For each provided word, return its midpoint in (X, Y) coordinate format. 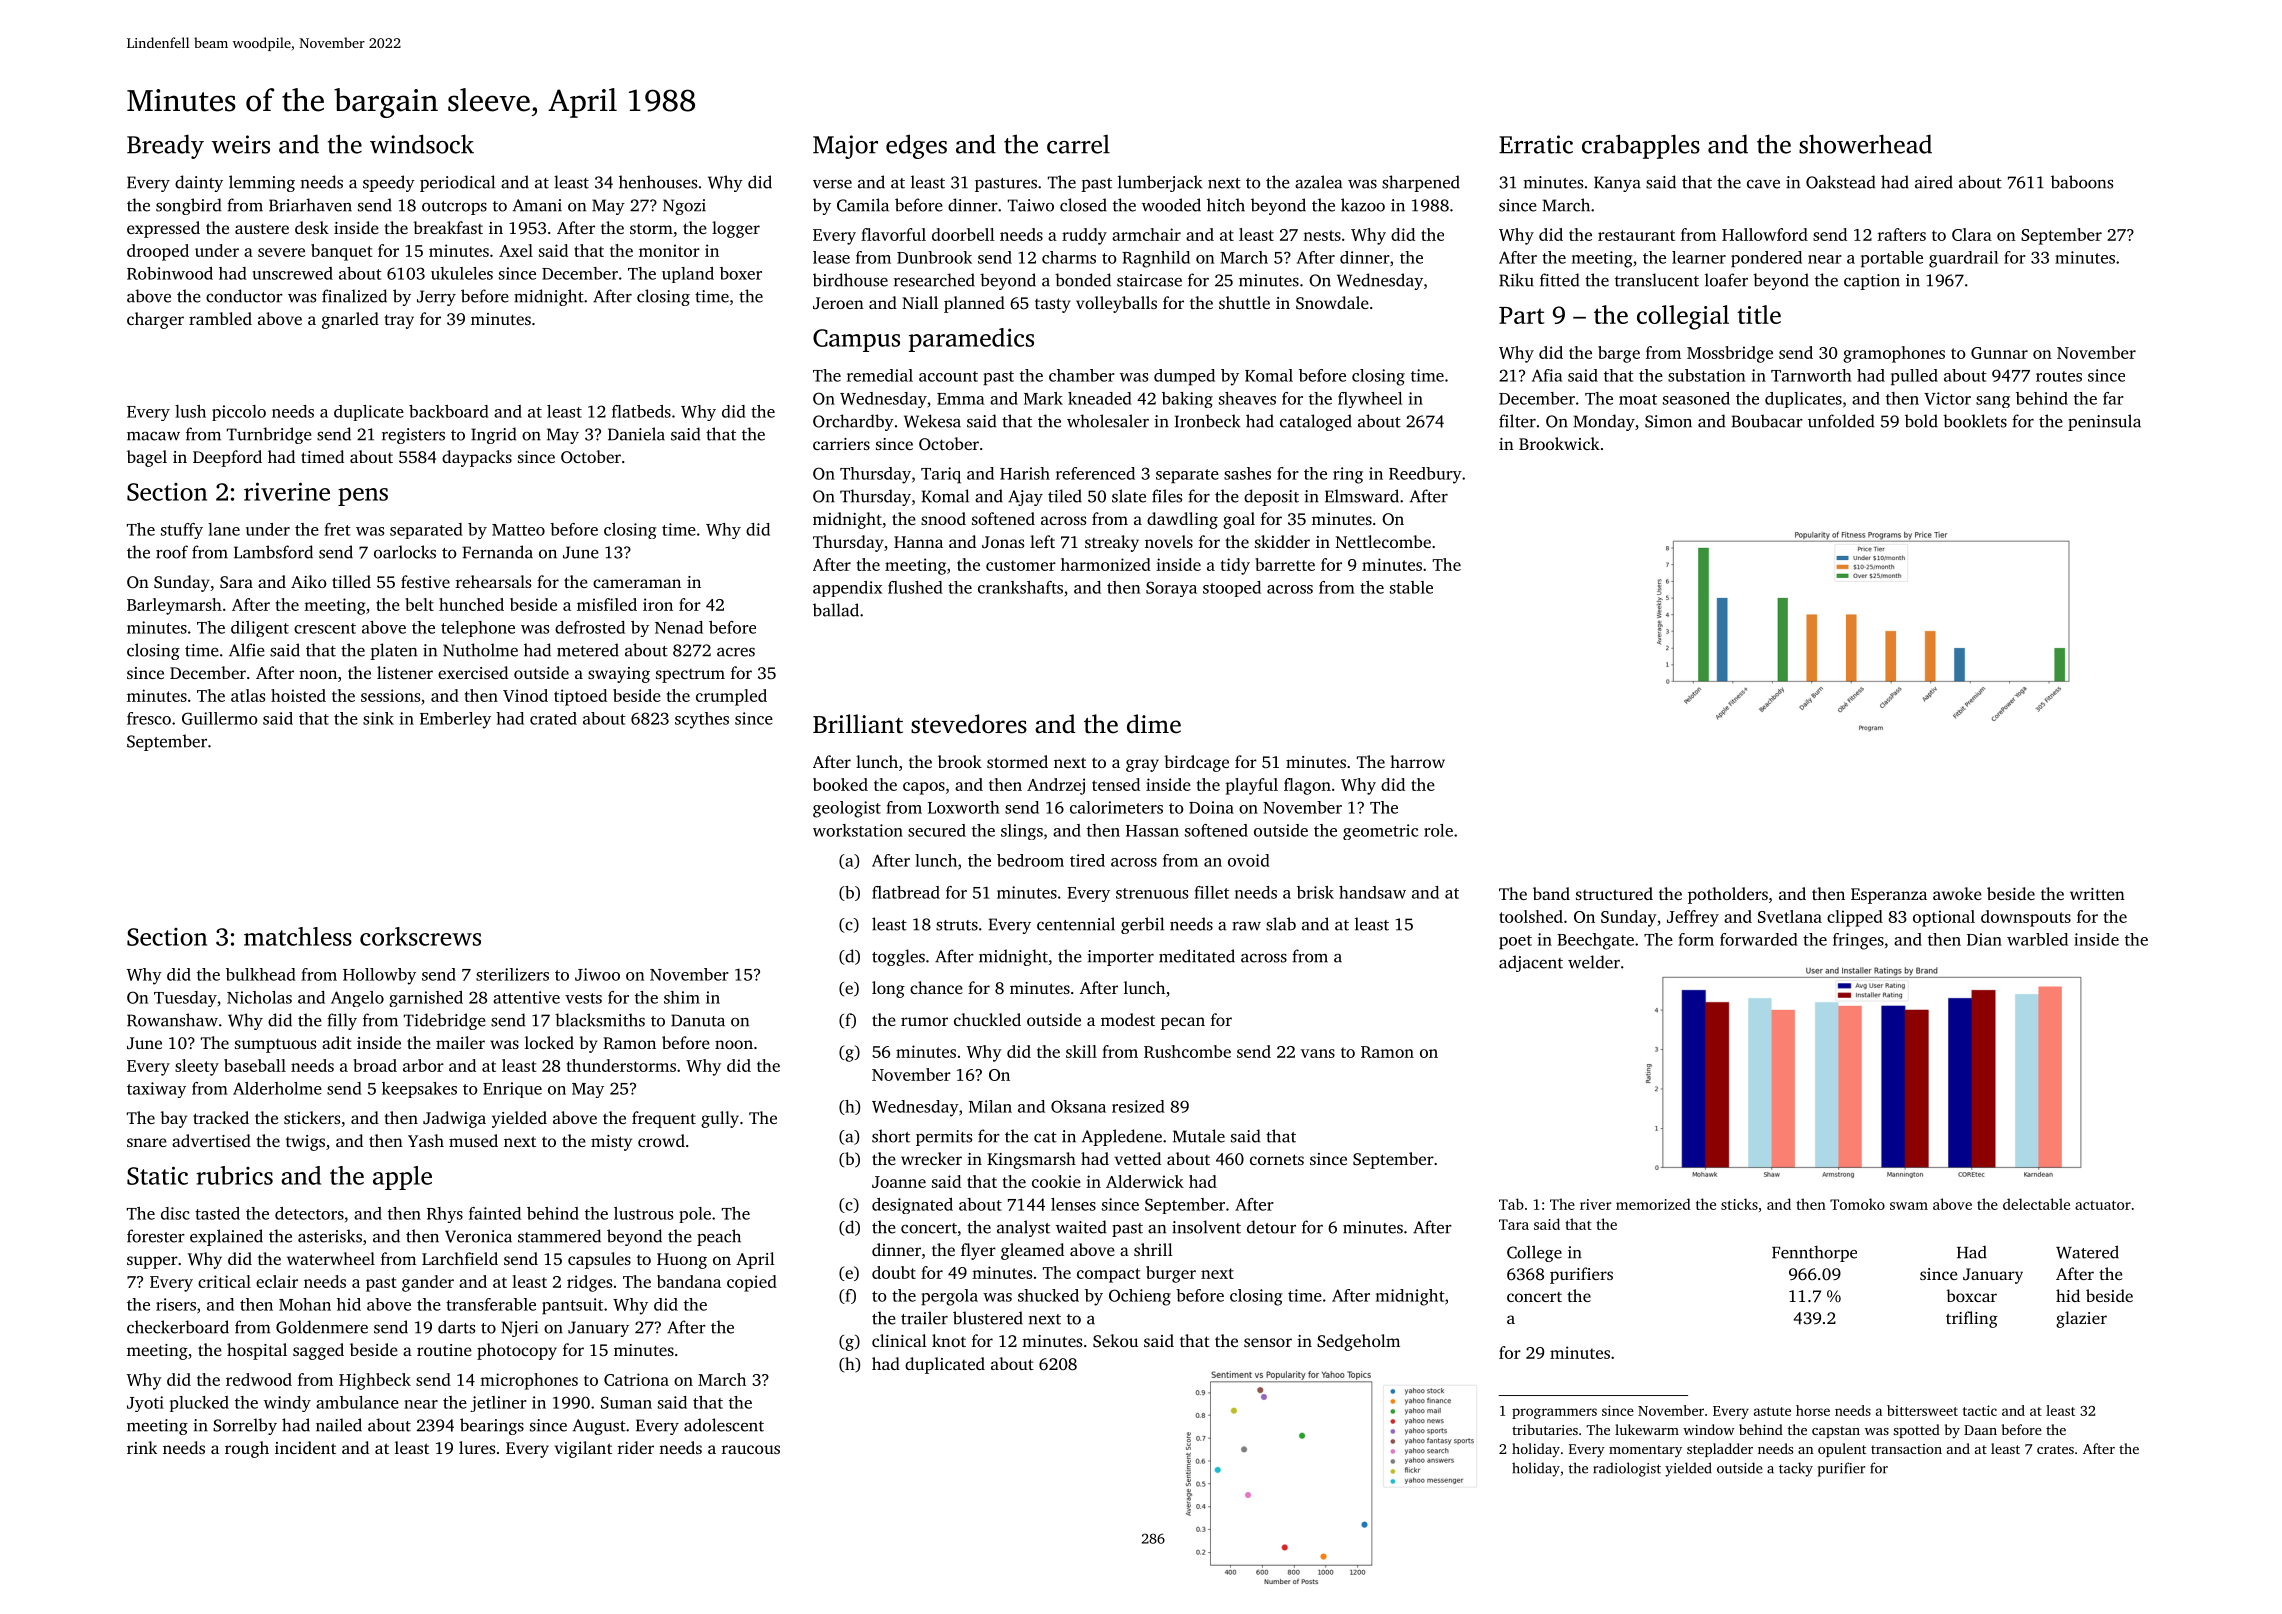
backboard (449, 411)
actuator (2103, 1205)
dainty (199, 183)
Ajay (1025, 498)
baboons (2082, 182)
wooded (1171, 205)
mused (473, 1140)
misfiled (607, 604)
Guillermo (220, 718)
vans (1318, 1053)
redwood (259, 1379)
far (2113, 398)
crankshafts (1020, 587)
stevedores (969, 724)
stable (1411, 587)
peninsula (2104, 422)
